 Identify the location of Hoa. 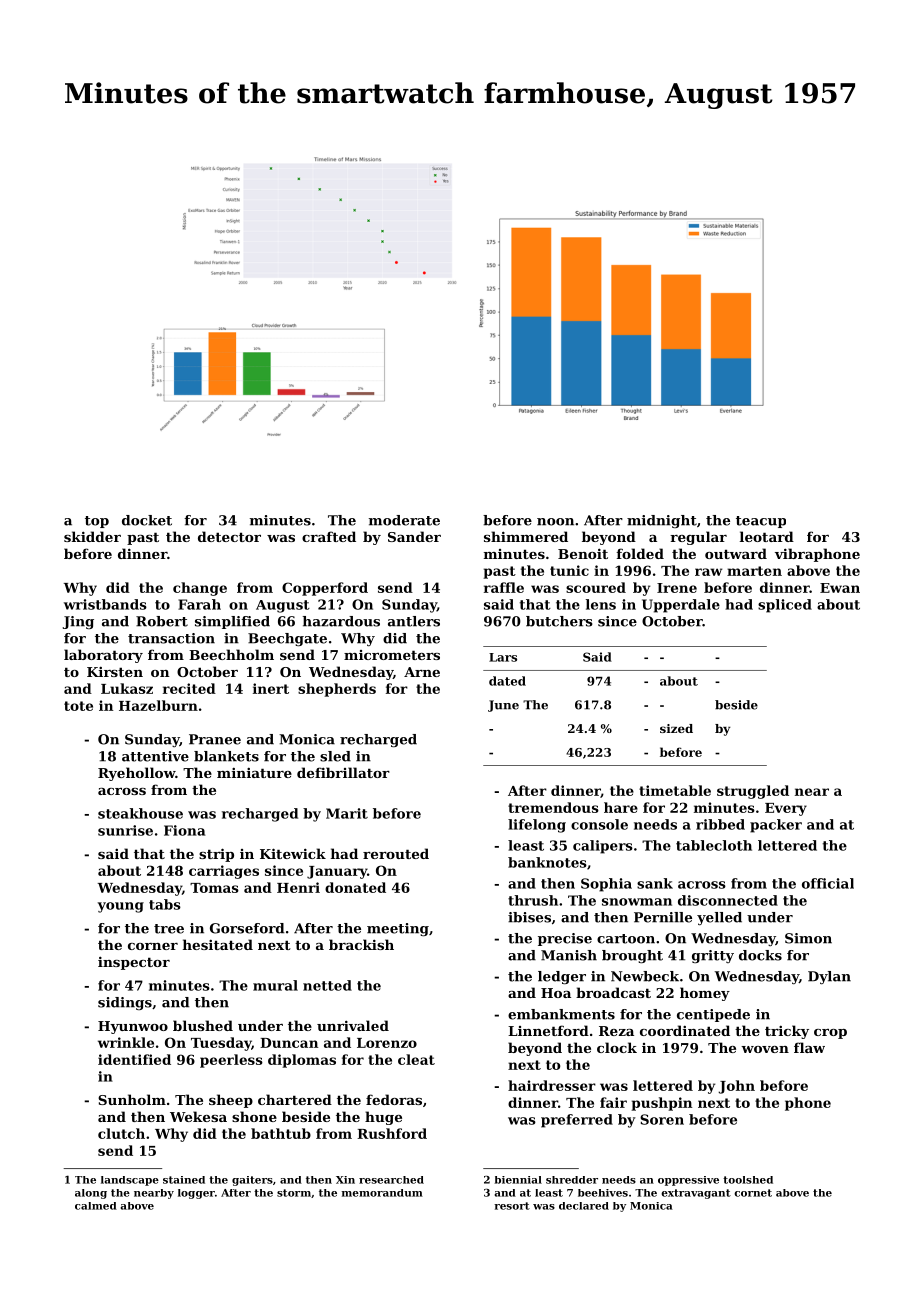
(556, 993).
